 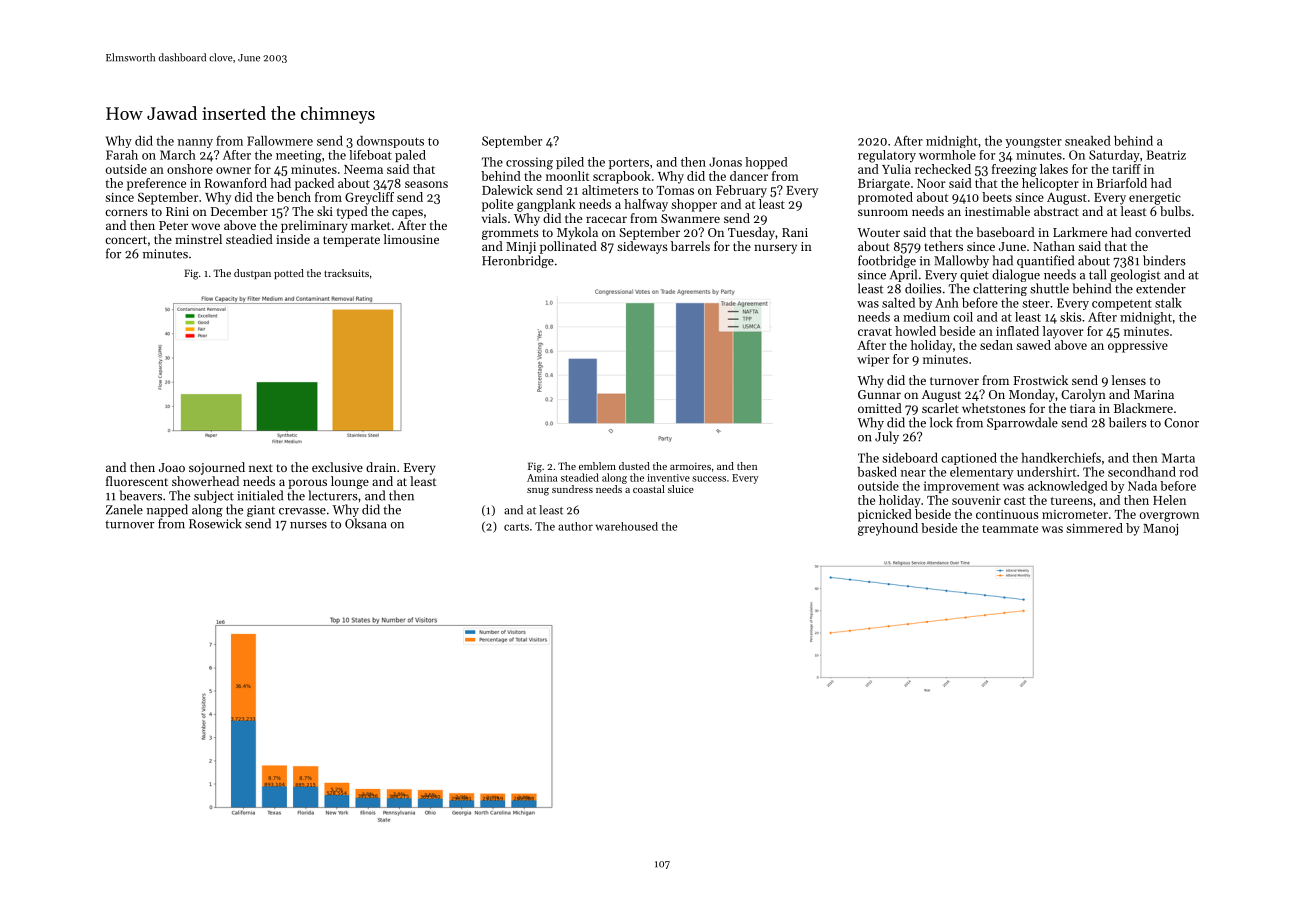 I want to click on Rosewick, so click(x=215, y=523).
